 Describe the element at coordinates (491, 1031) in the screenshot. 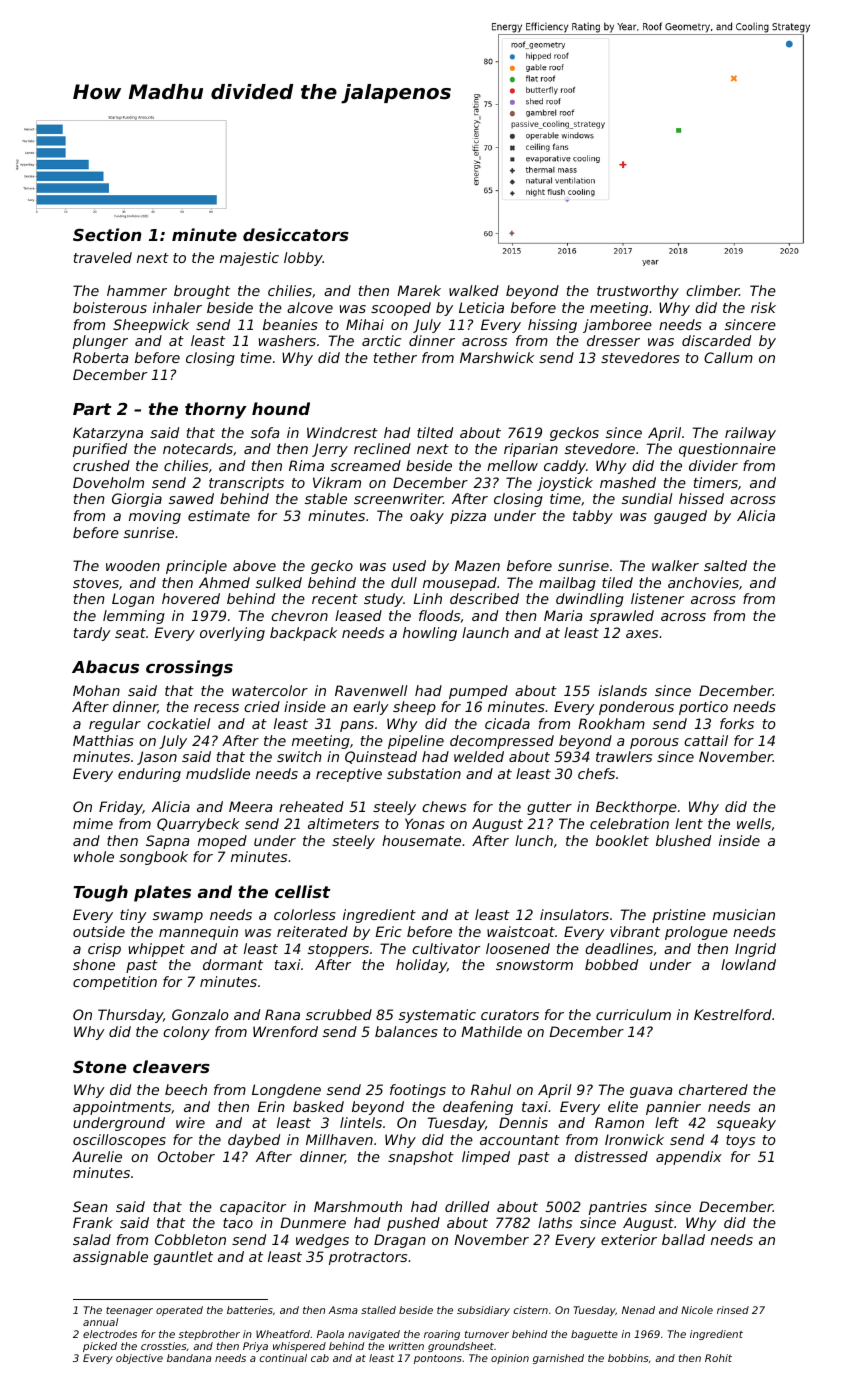

I see `Mathilde` at that location.
